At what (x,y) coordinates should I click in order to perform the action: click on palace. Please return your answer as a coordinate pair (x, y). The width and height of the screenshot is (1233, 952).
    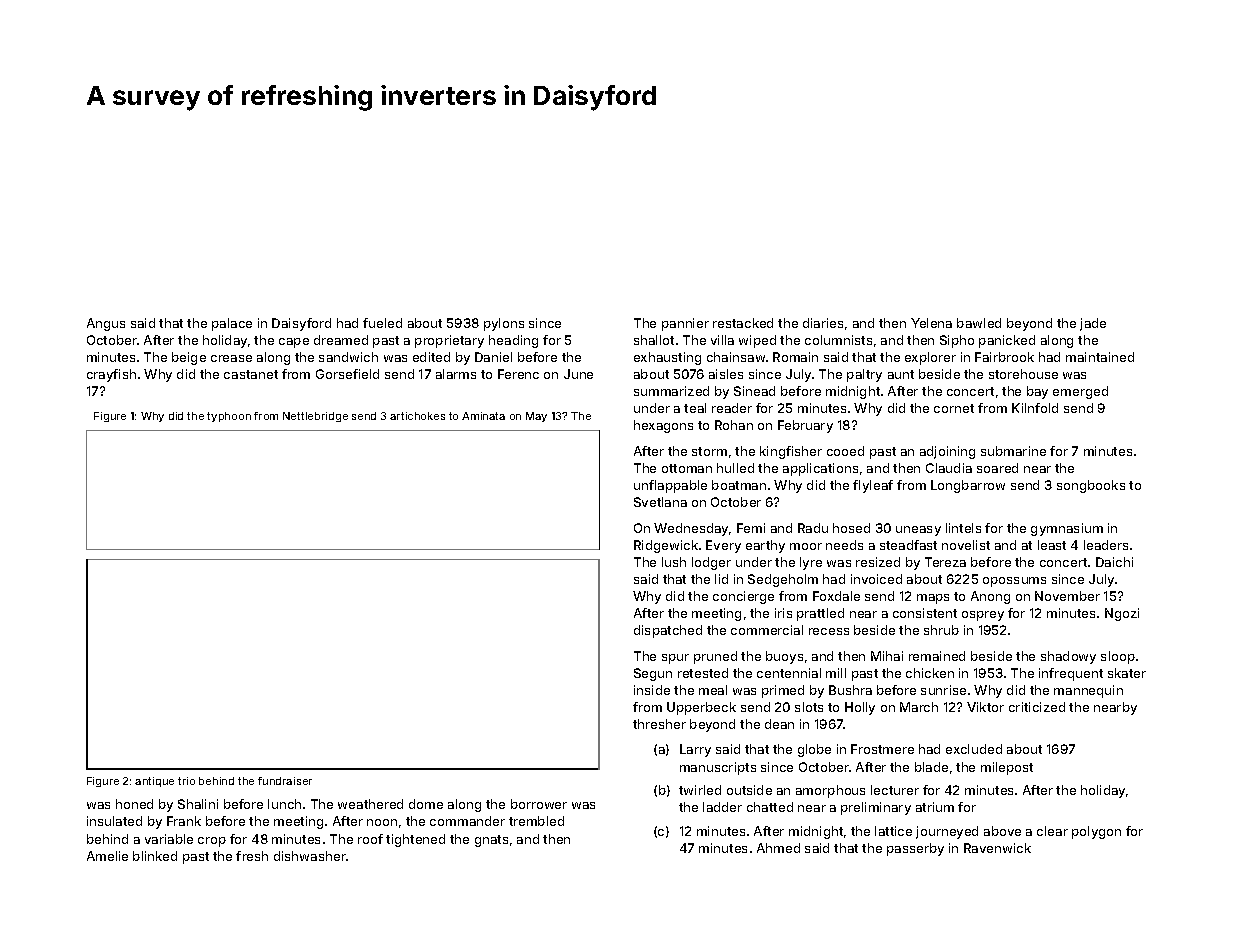
    Looking at the image, I should click on (232, 324).
